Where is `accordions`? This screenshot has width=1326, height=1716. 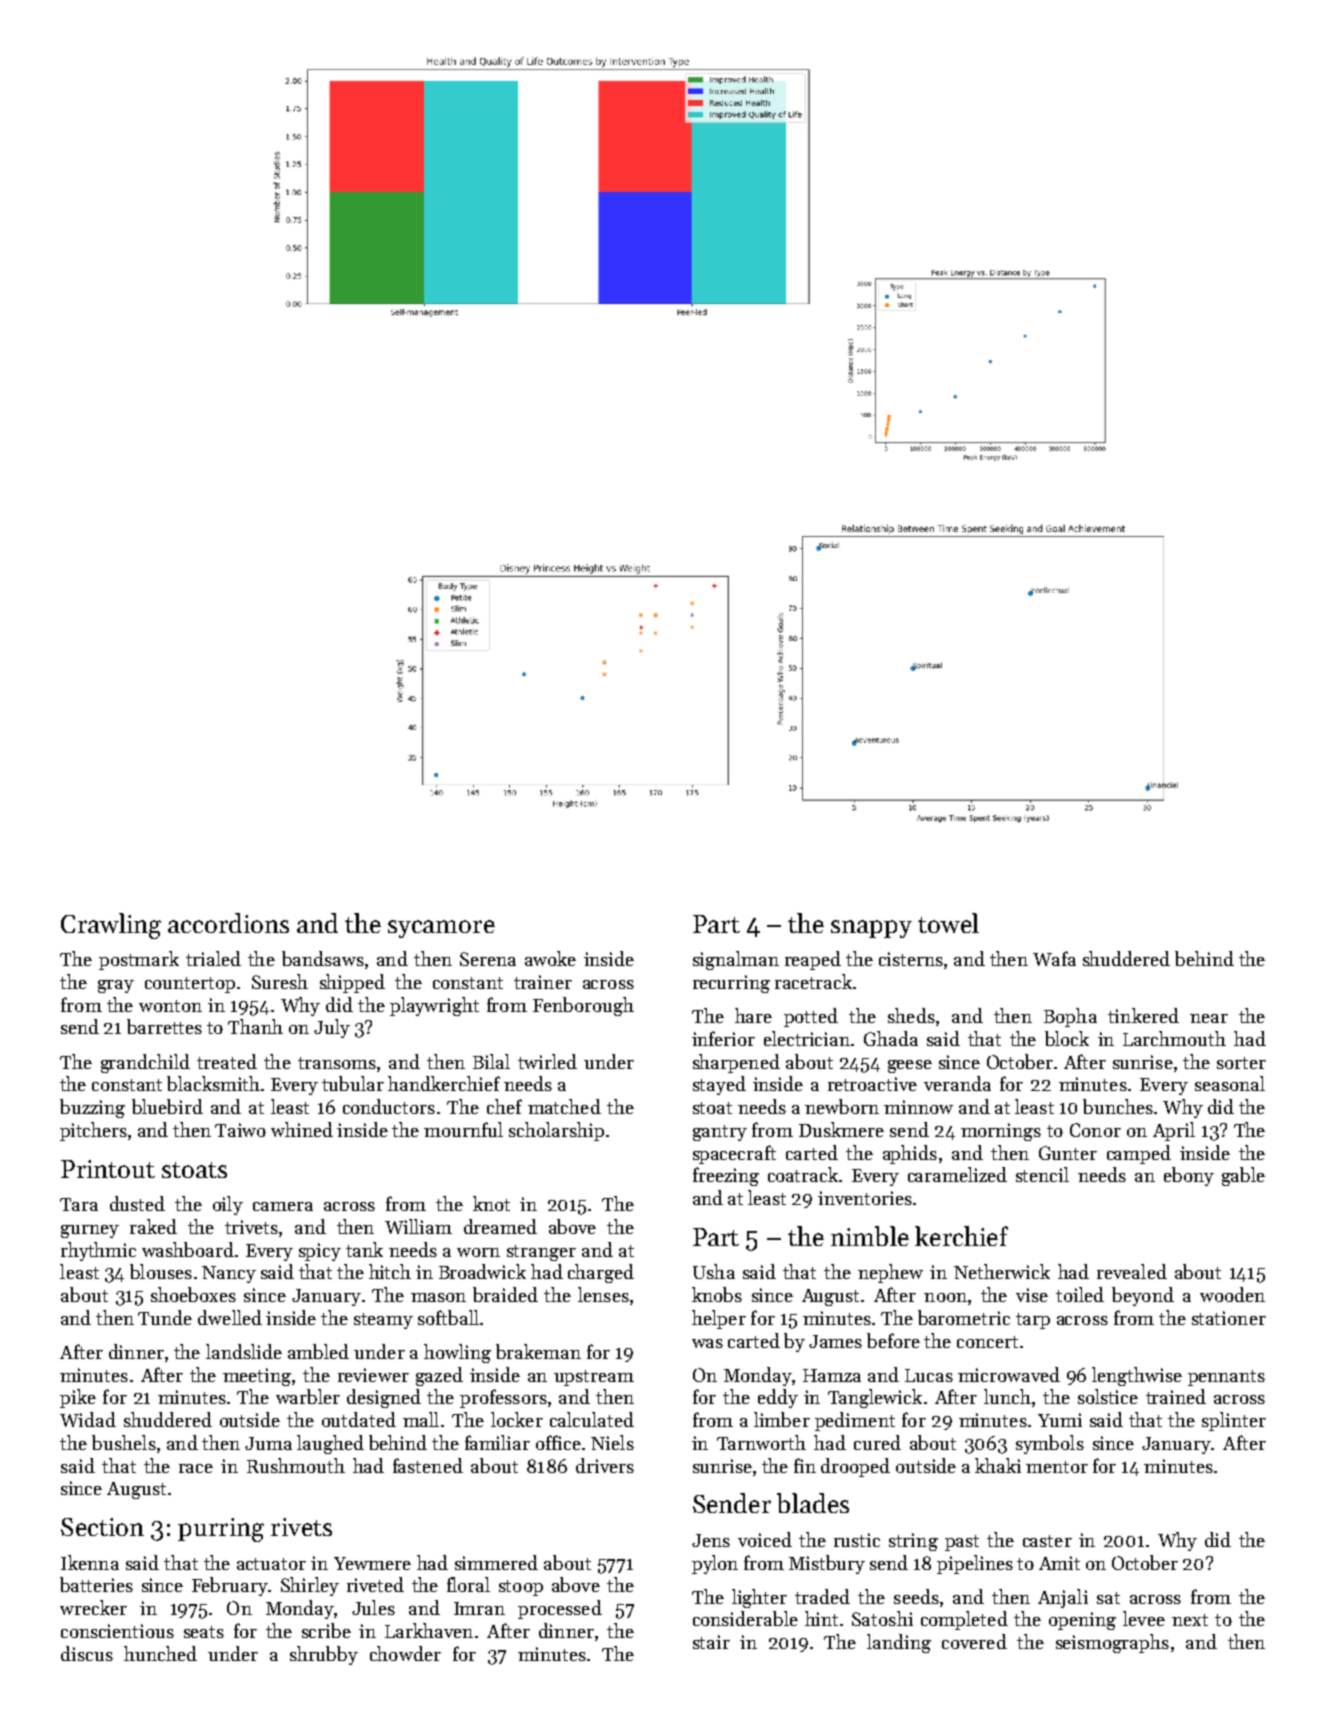
accordions is located at coordinates (228, 923).
